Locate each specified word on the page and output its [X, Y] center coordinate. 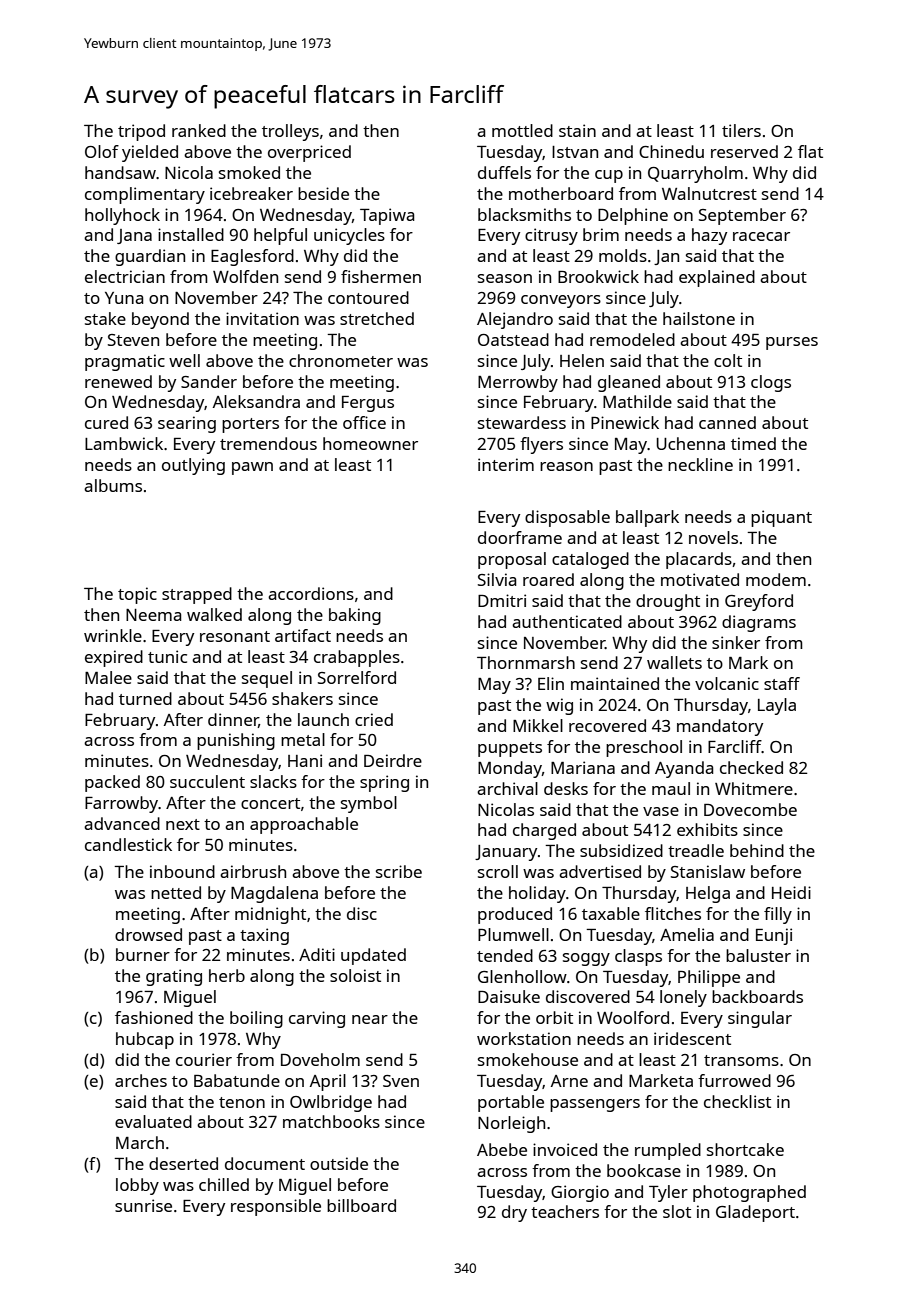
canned [727, 422]
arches [141, 1080]
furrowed [734, 1080]
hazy [709, 236]
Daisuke [509, 996]
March [140, 1142]
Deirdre [393, 760]
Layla [777, 706]
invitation [262, 318]
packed [112, 783]
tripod [141, 132]
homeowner [370, 443]
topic [137, 595]
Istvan [575, 152]
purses [792, 343]
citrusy [551, 236]
